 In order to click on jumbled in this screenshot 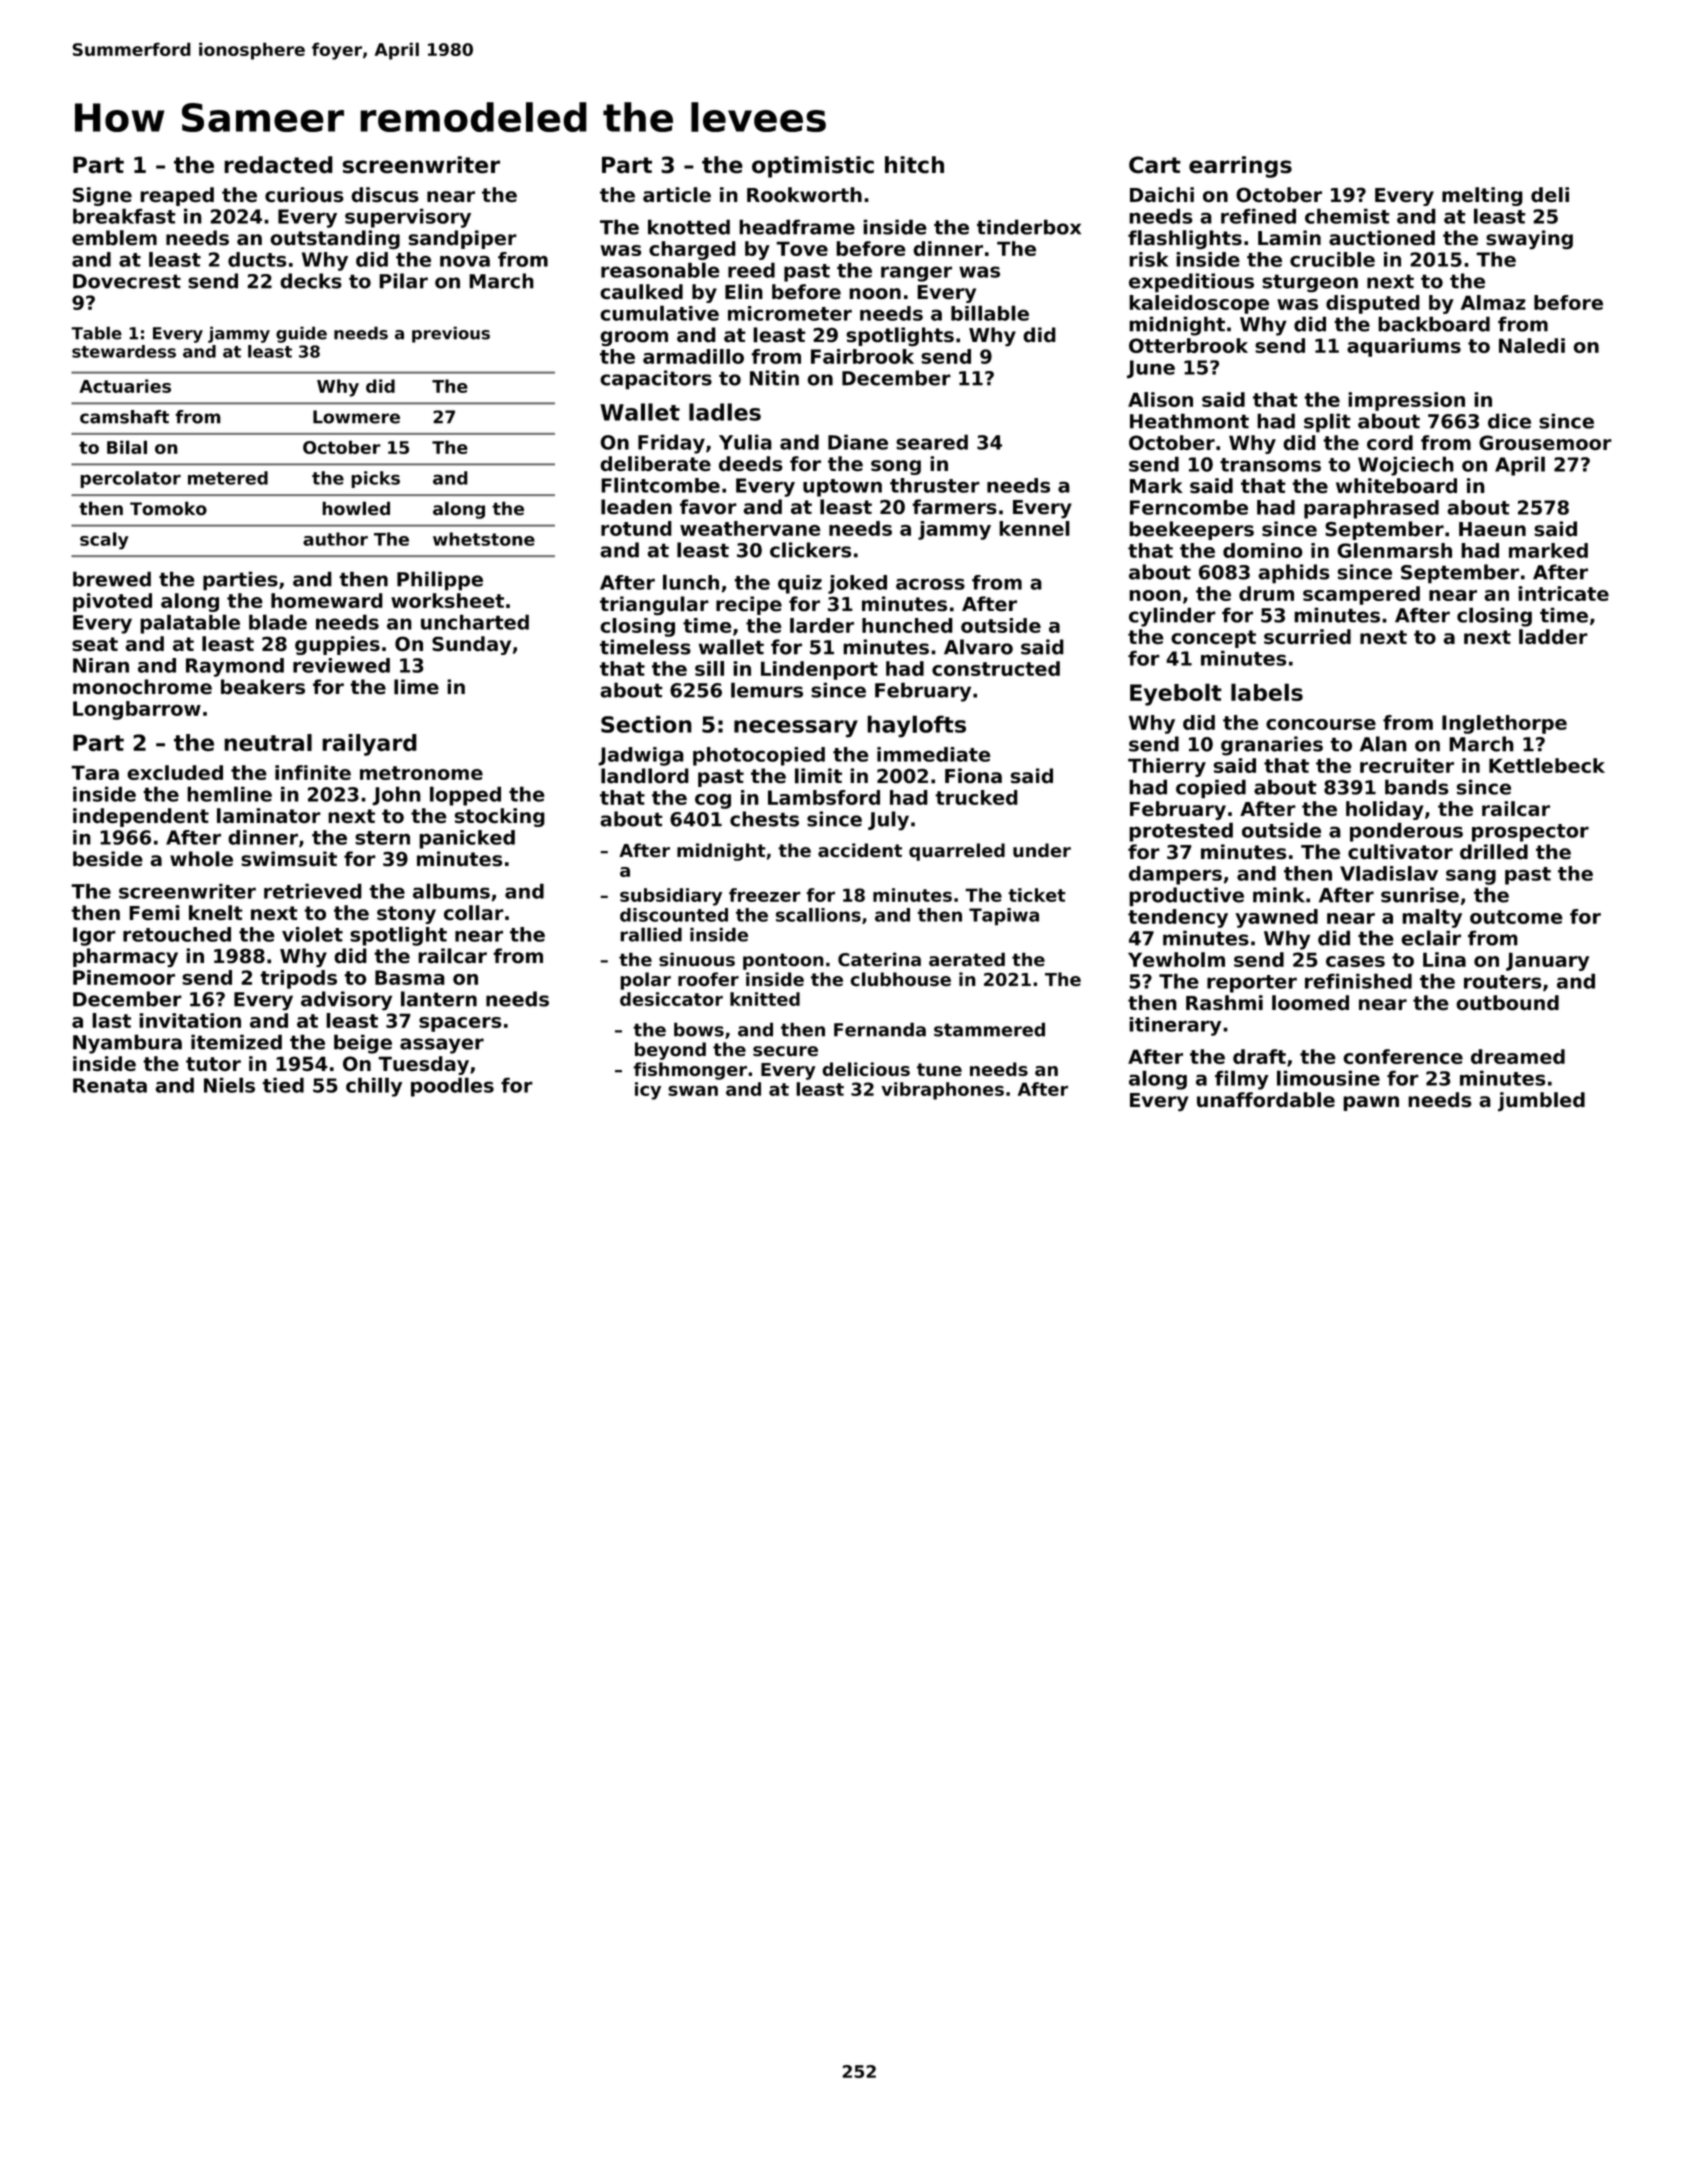, I will do `click(1541, 1101)`.
